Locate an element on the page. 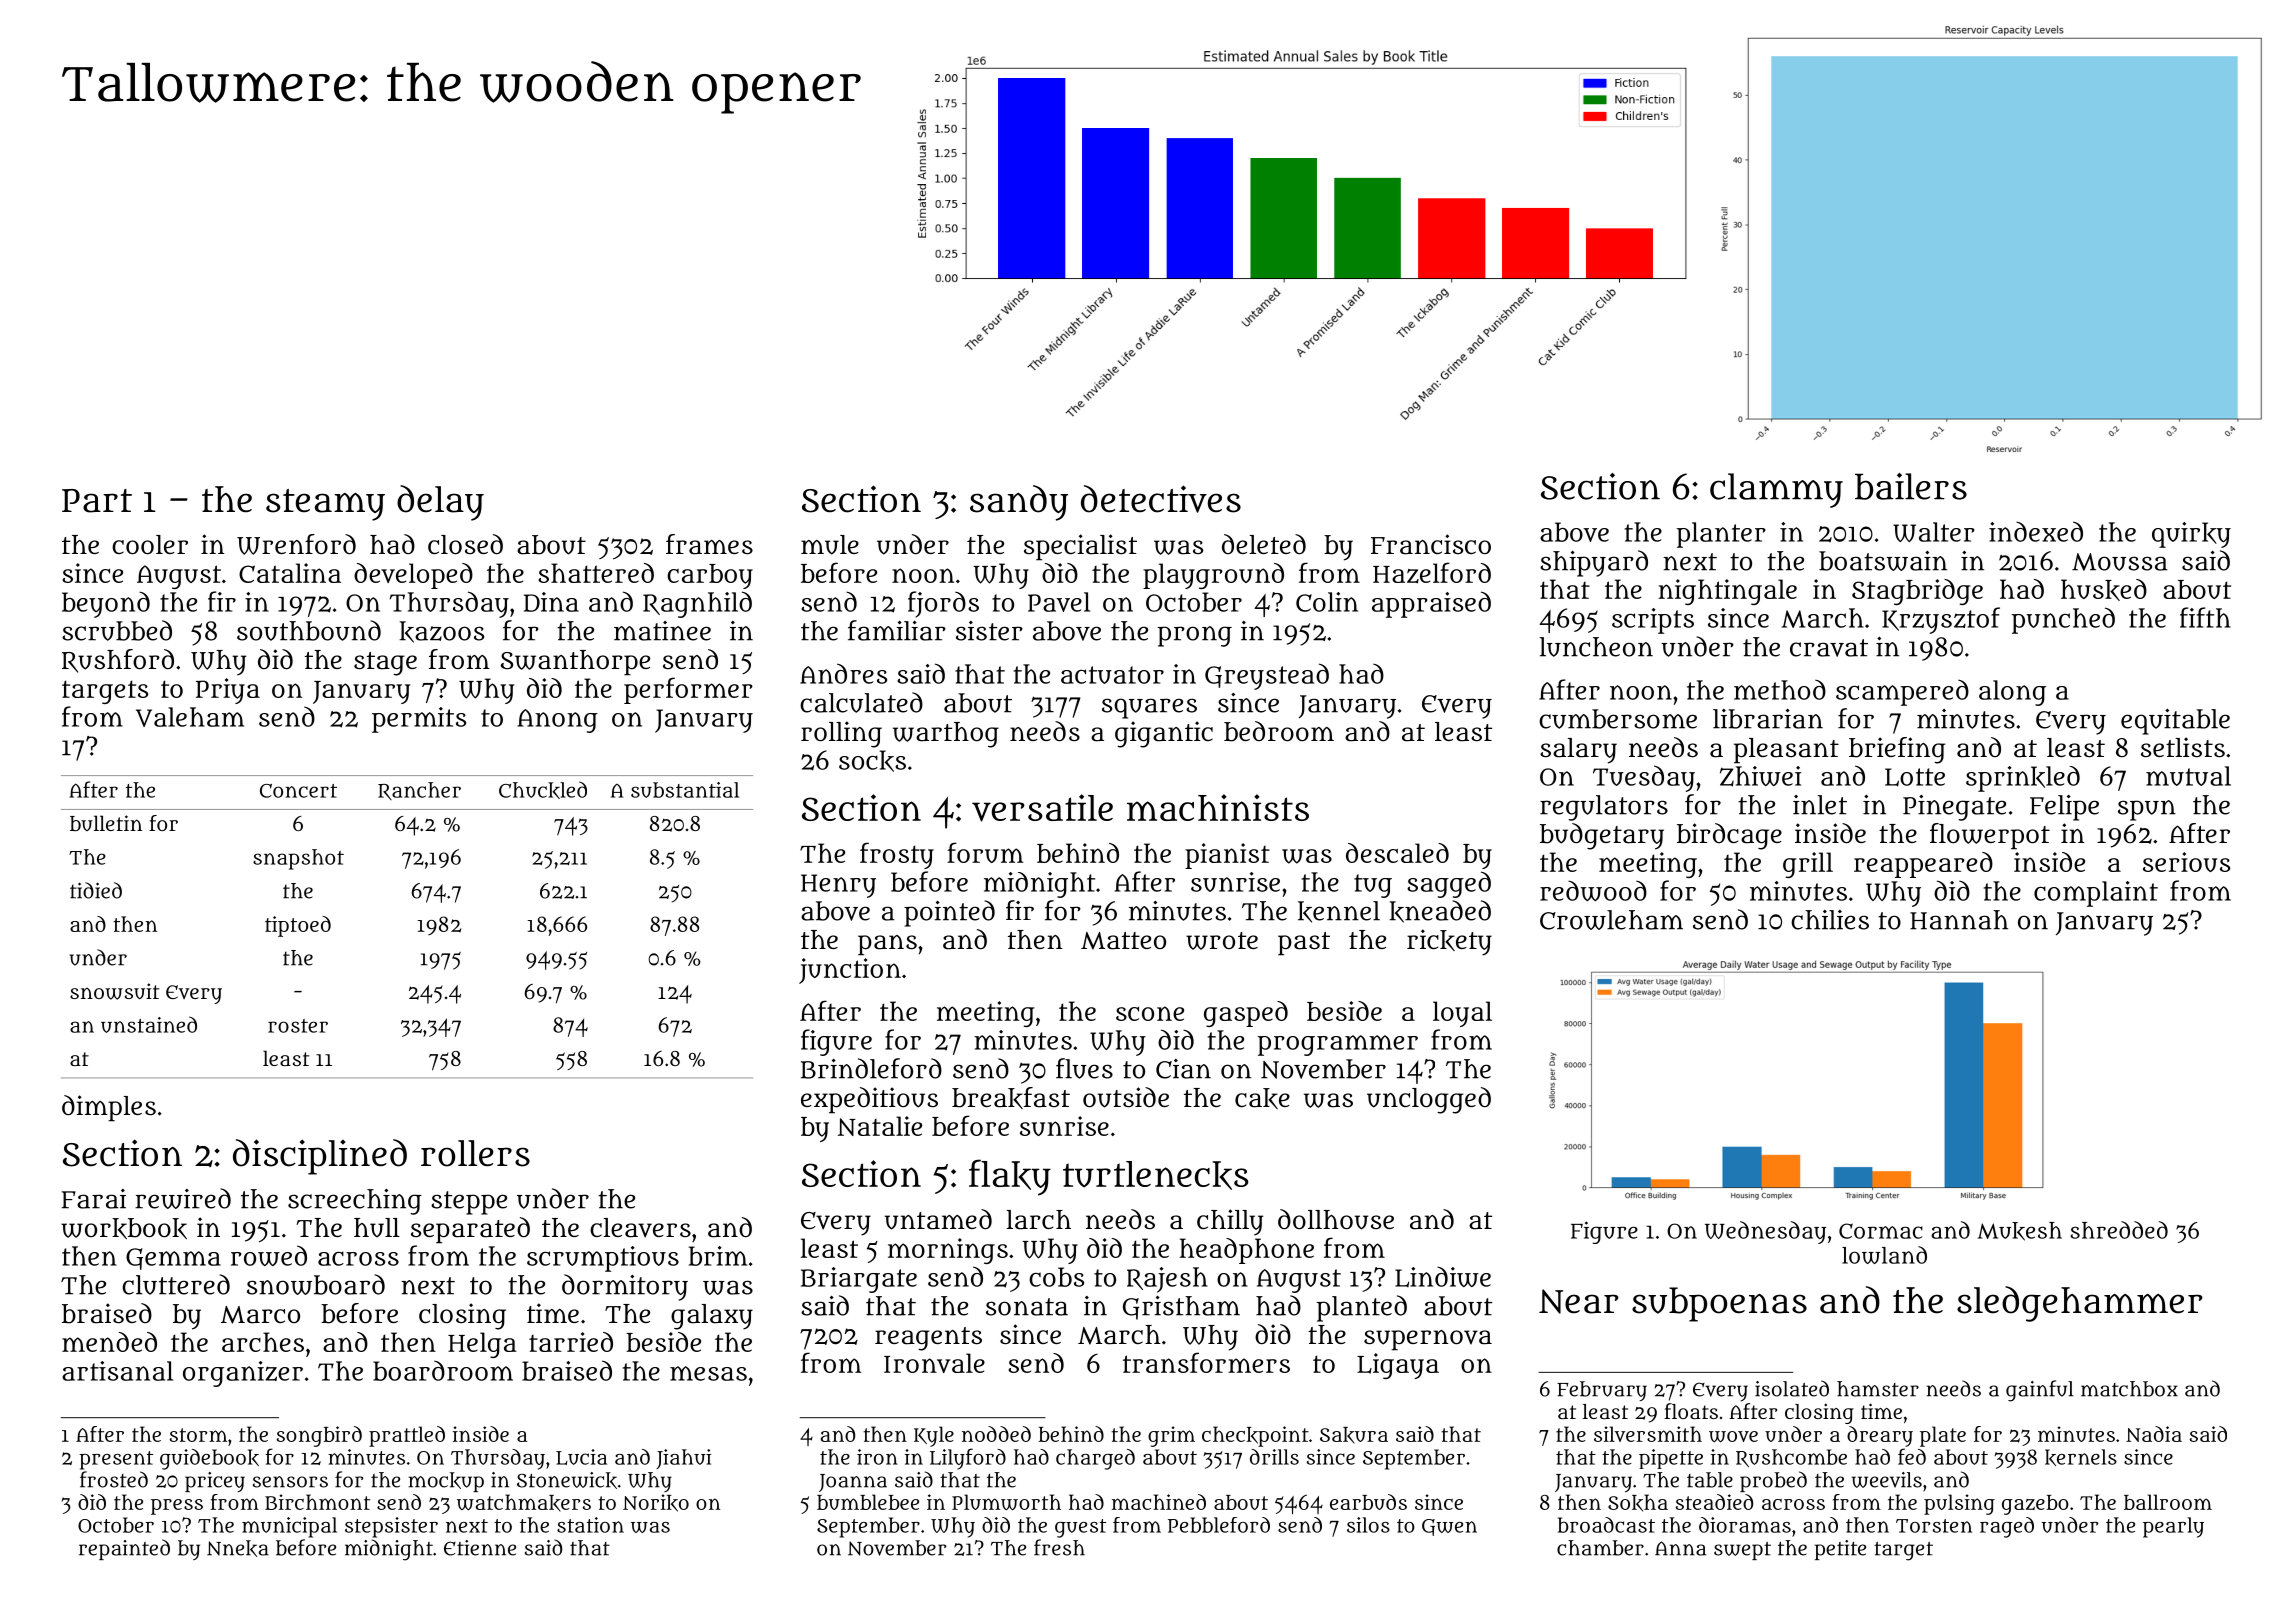 This image has height=1621, width=2292. clammy is located at coordinates (1776, 490).
